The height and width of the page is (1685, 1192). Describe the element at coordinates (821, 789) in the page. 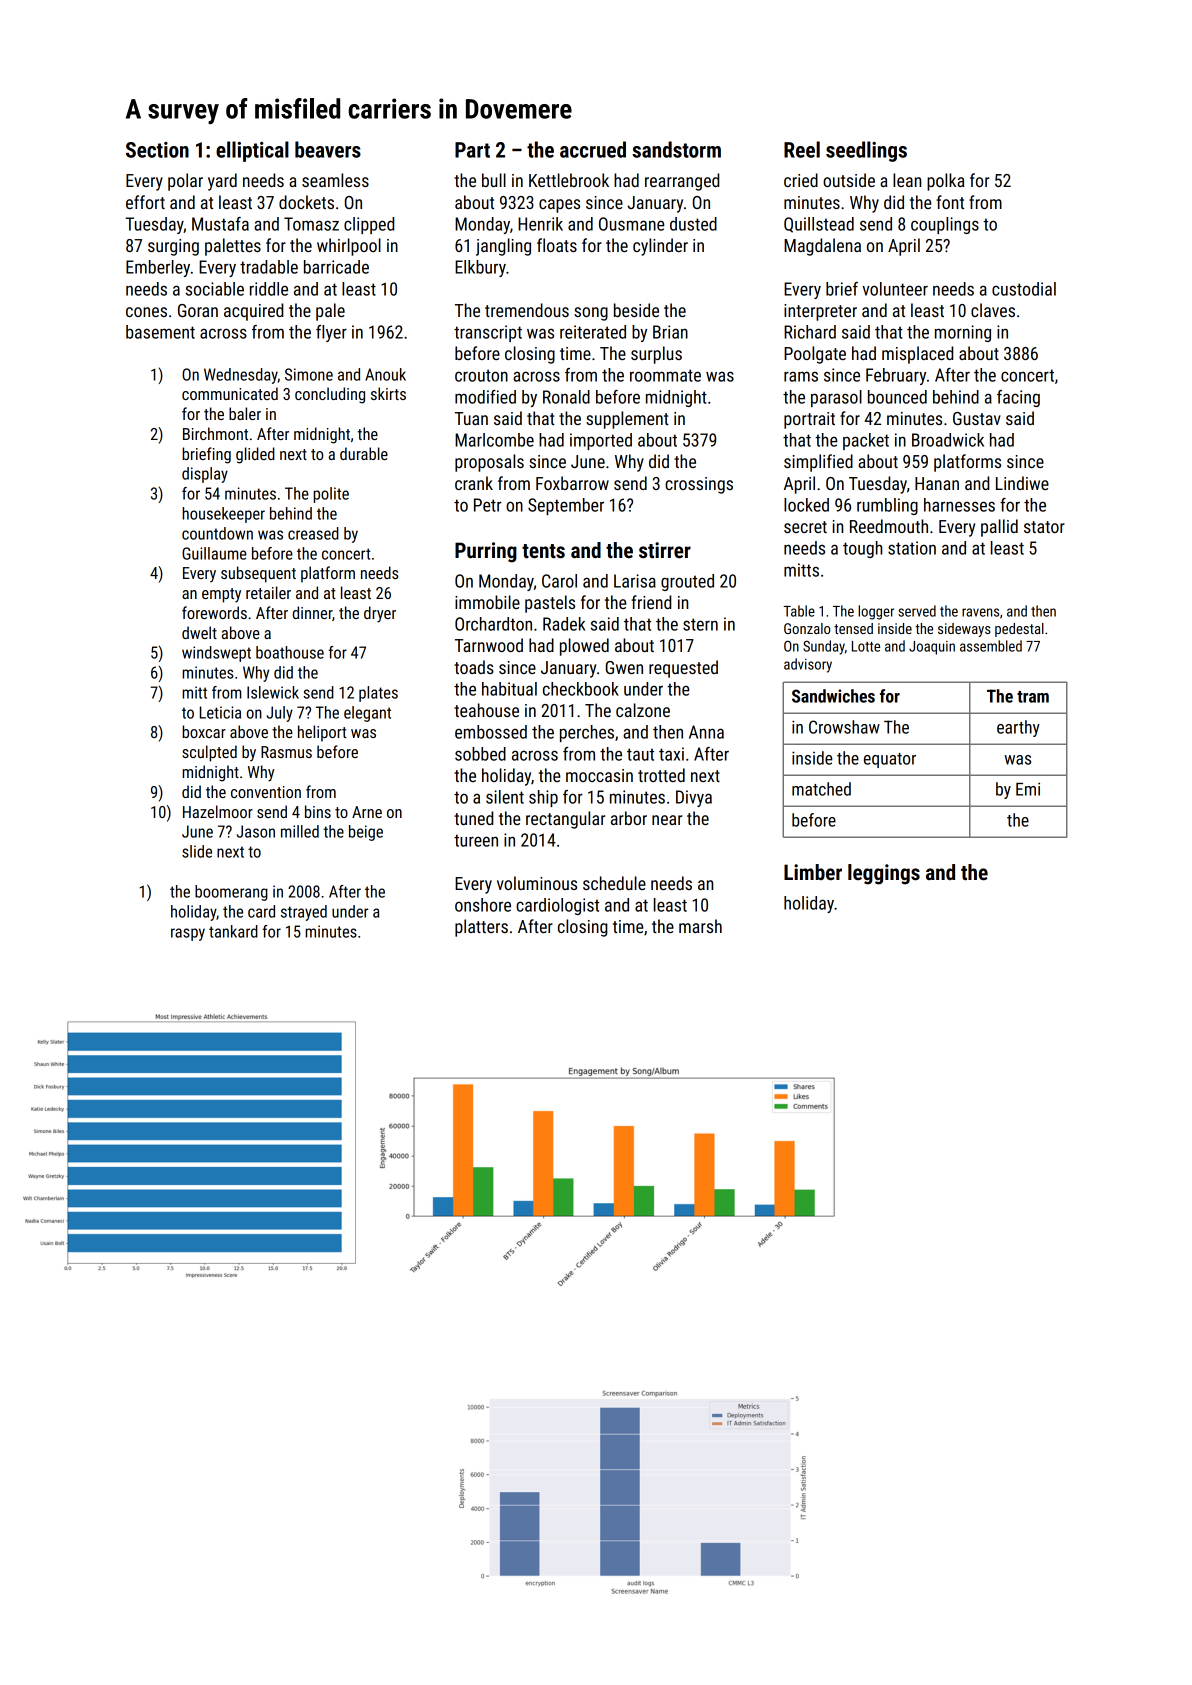

I see `matched` at that location.
